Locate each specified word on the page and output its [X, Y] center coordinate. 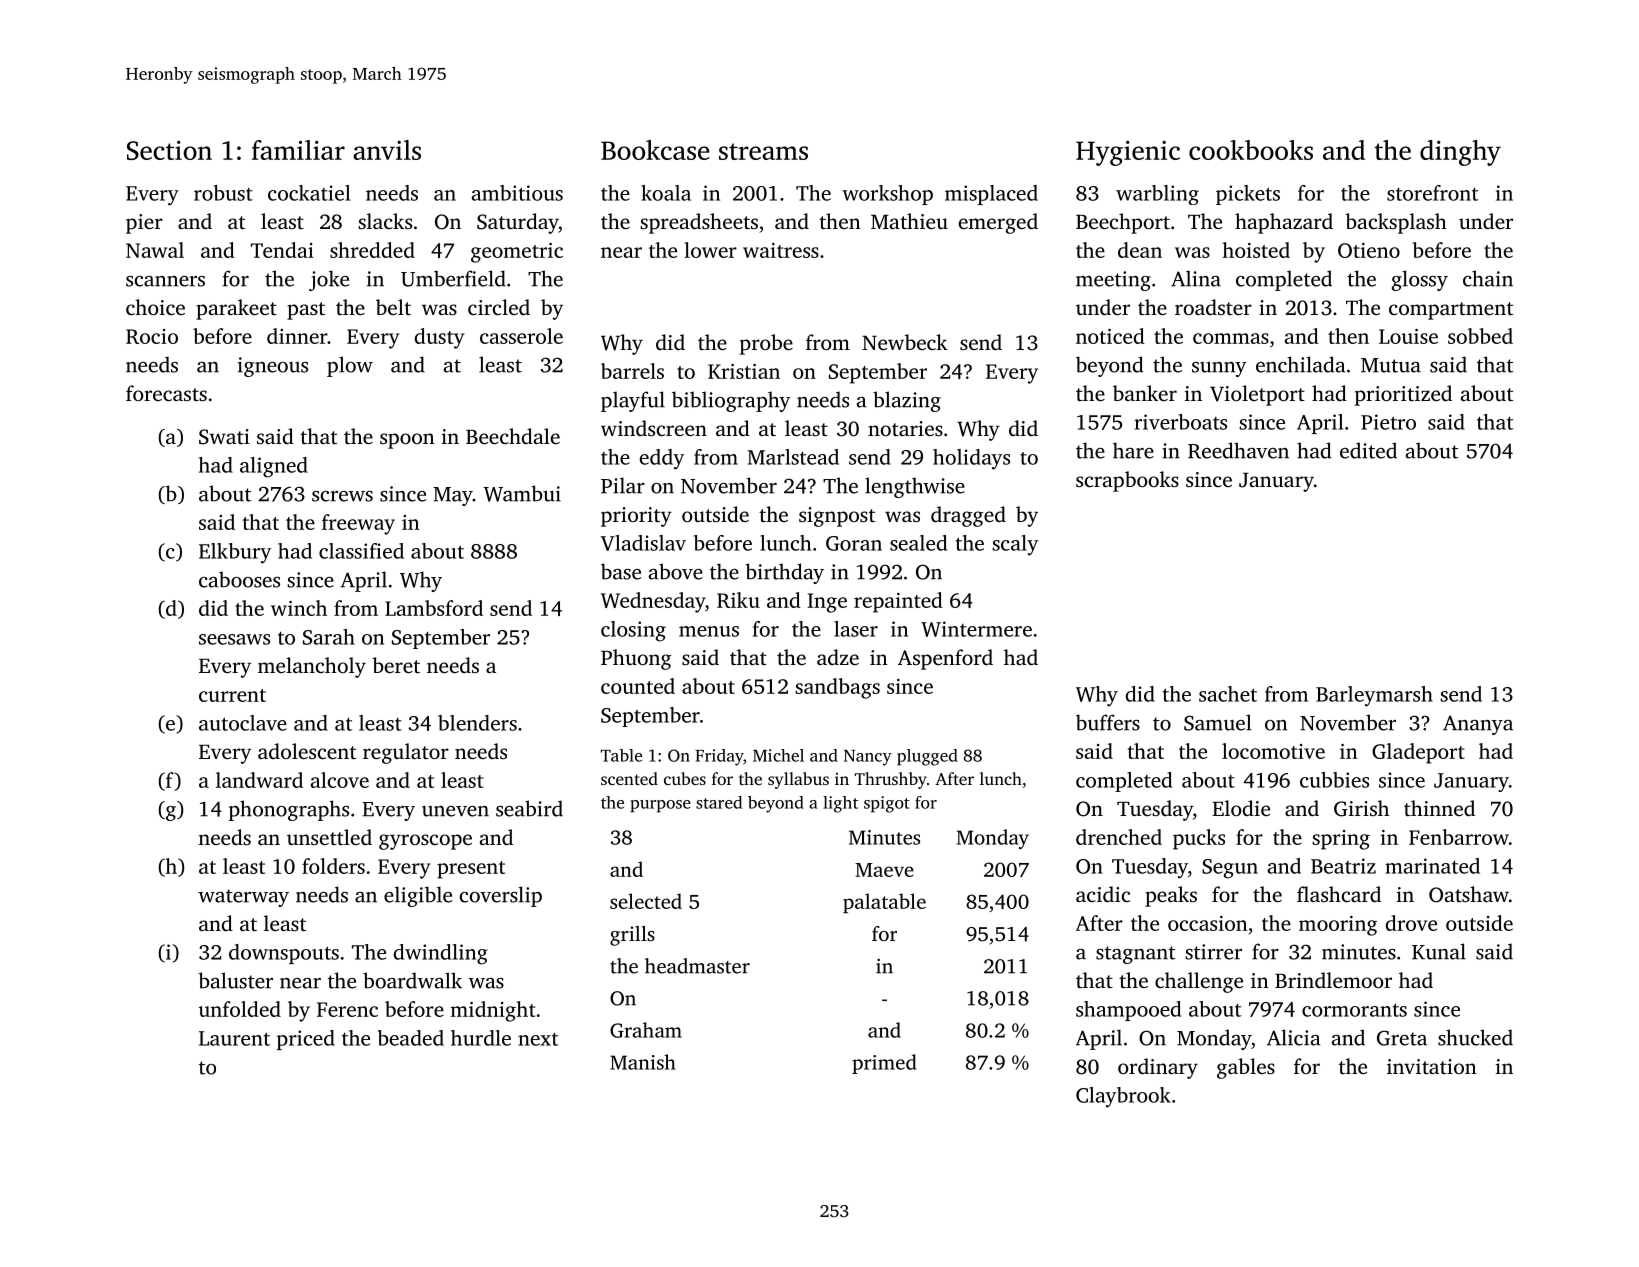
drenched [1119, 837]
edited [1368, 450]
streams [763, 151]
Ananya [1478, 725]
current [232, 695]
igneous [273, 367]
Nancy [868, 758]
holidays [971, 459]
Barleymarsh [1374, 696]
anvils [387, 150]
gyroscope [425, 842]
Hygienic [1128, 153]
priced [306, 1040]
